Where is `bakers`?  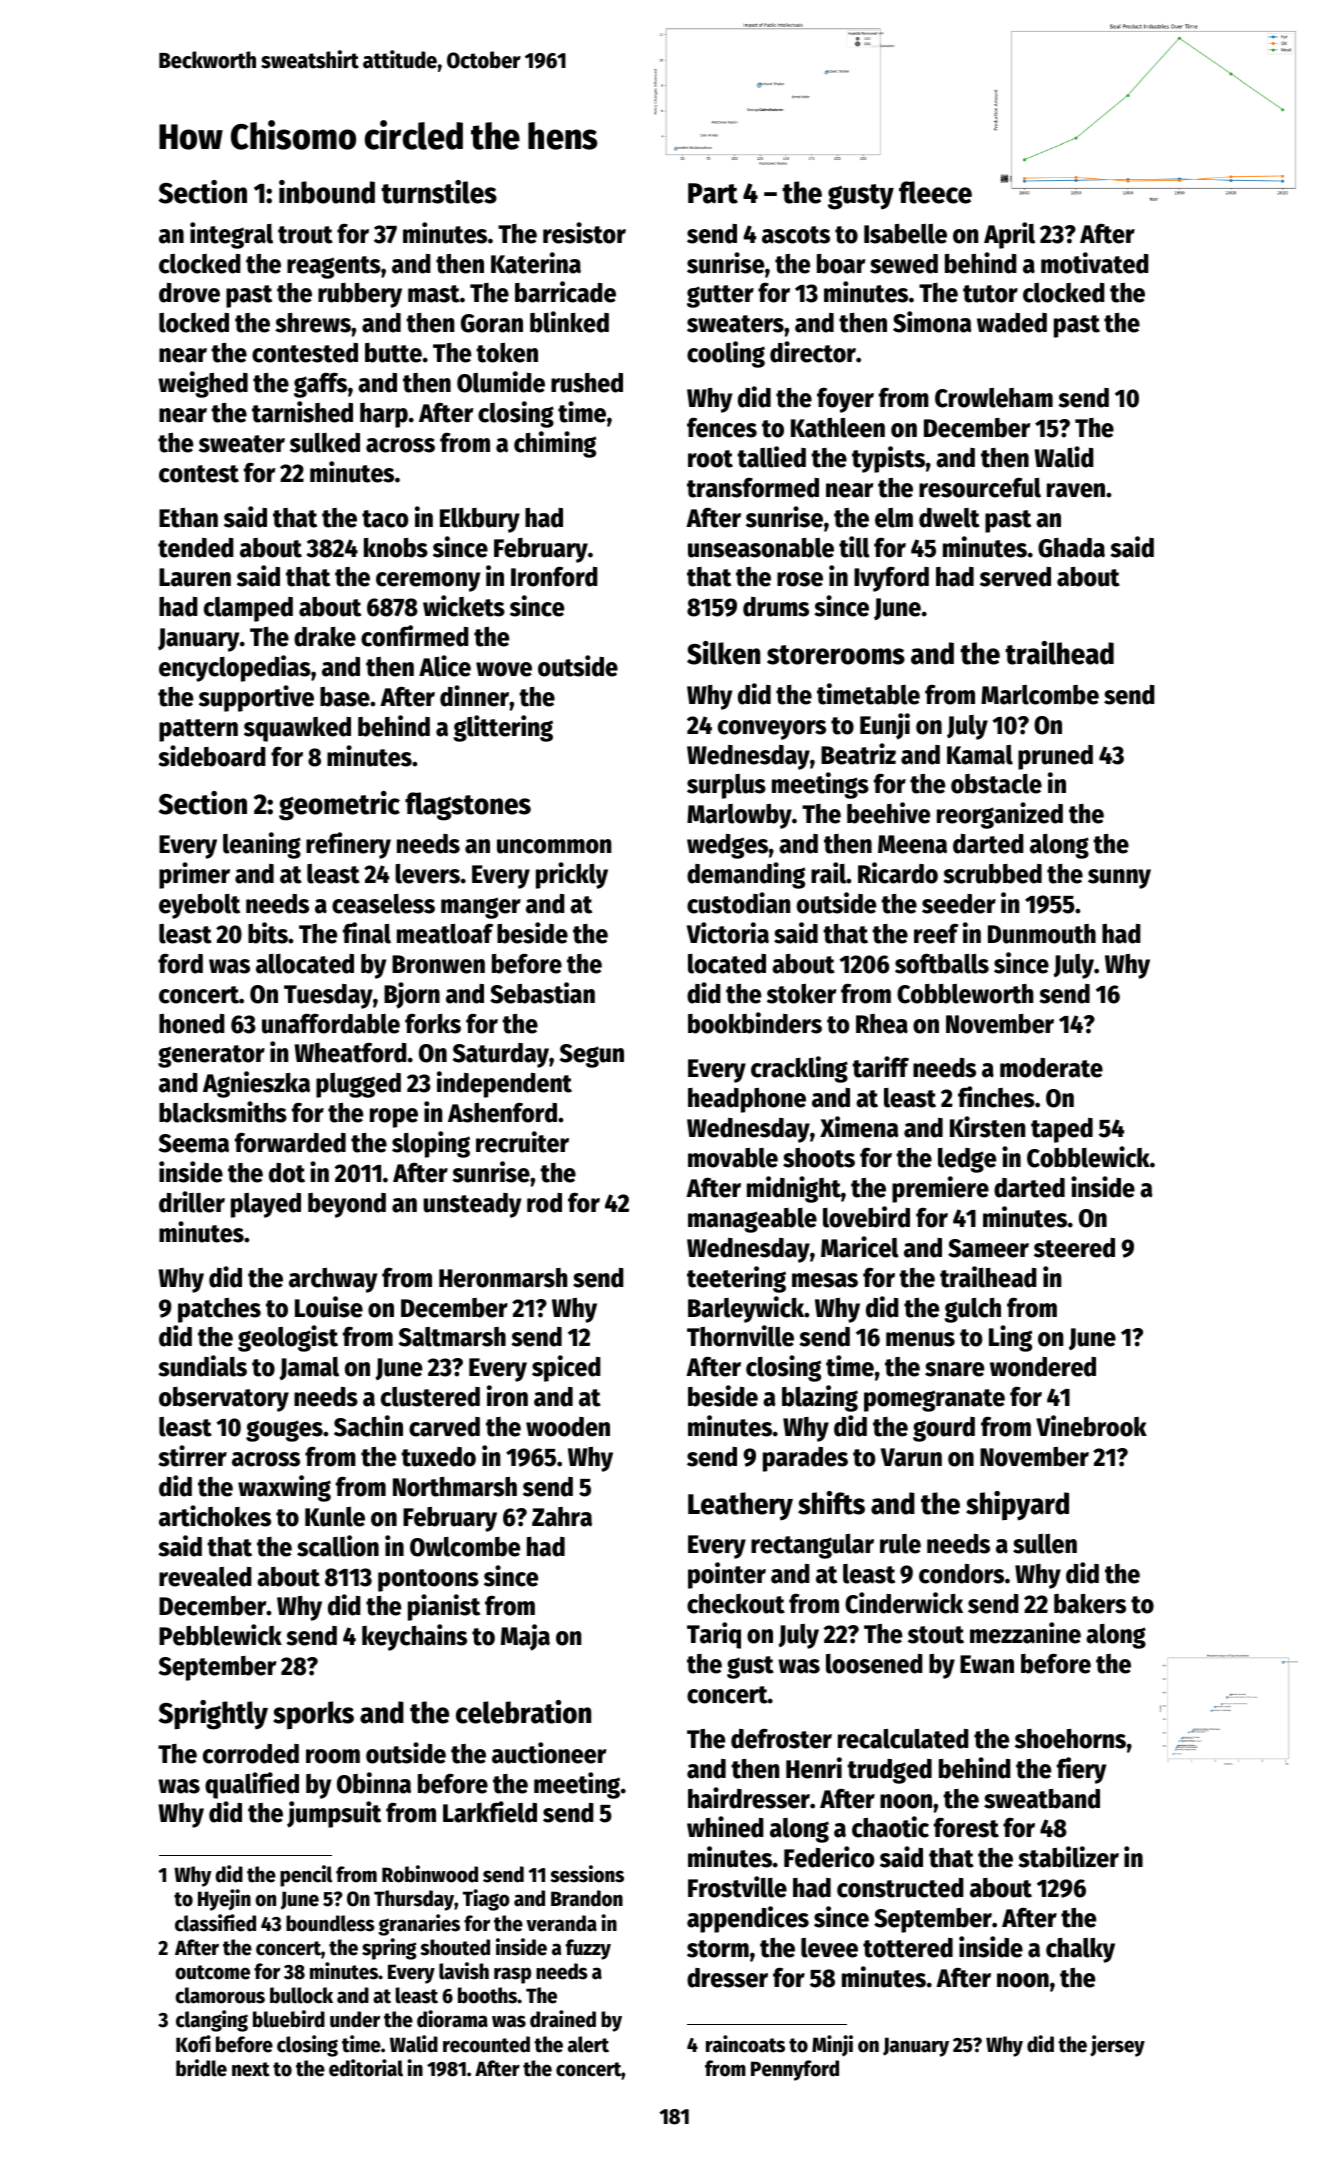
bakers is located at coordinates (1090, 1604).
